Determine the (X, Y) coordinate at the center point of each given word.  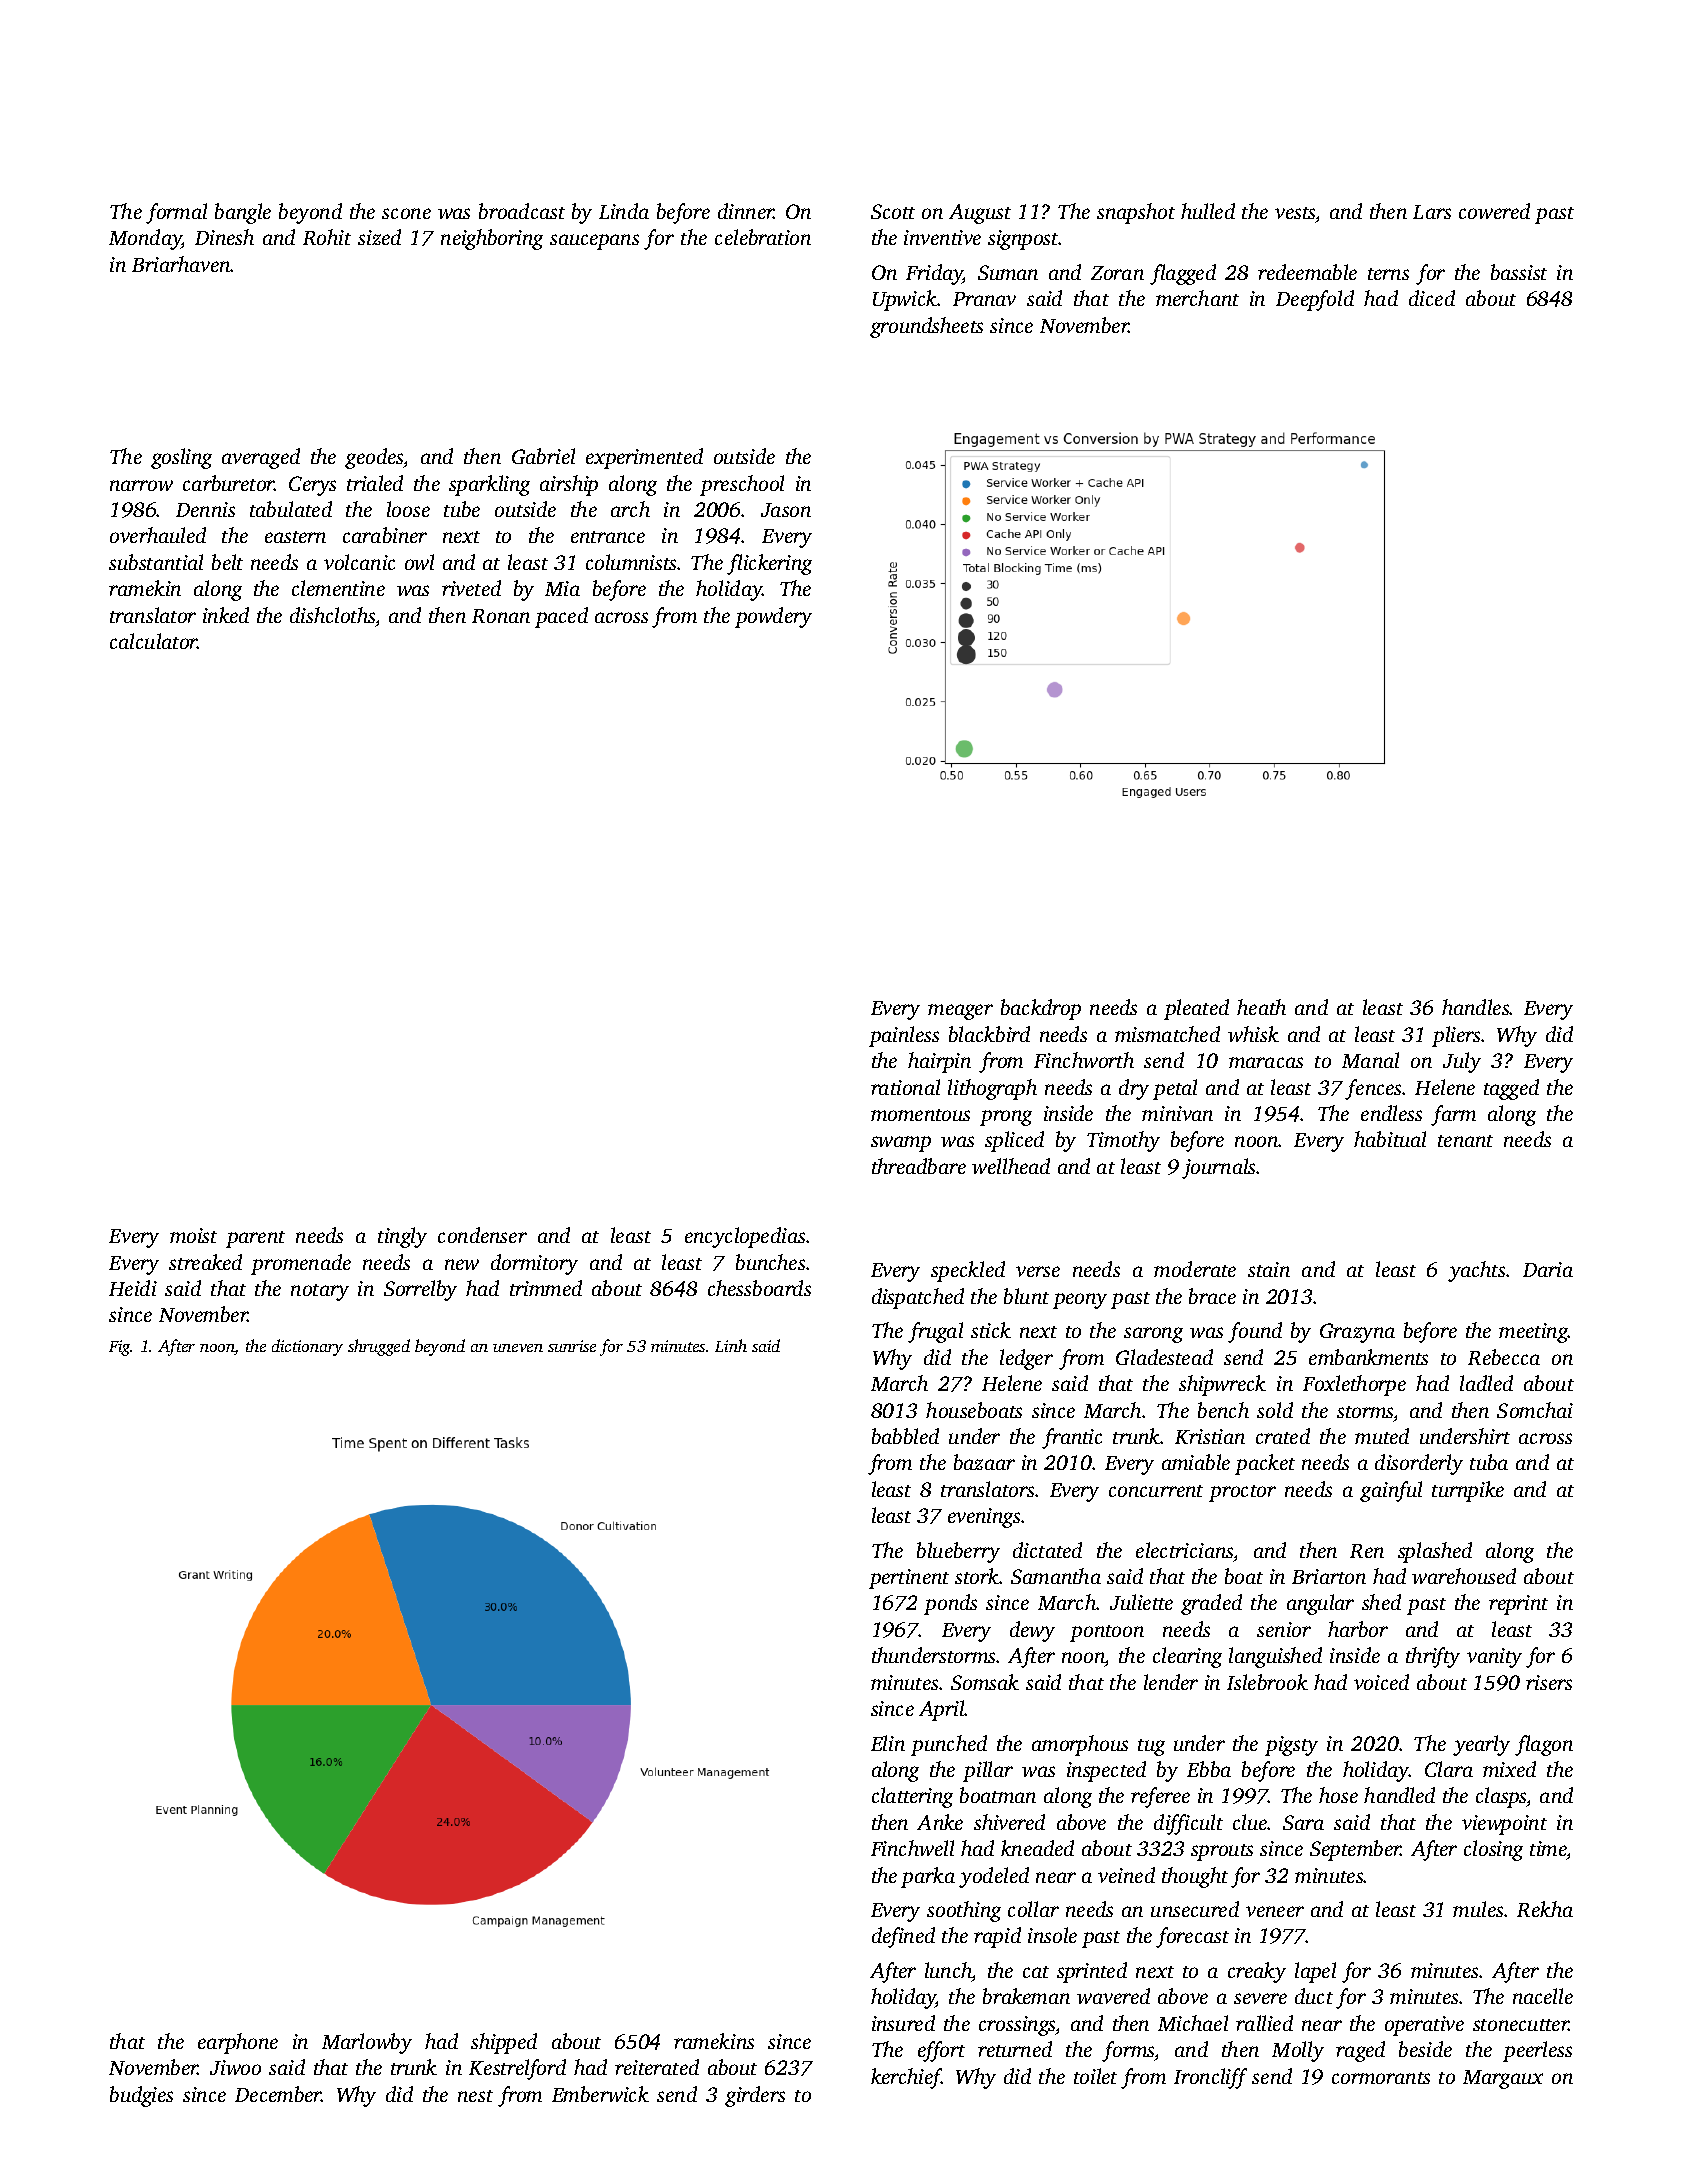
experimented (644, 458)
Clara (1449, 1769)
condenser (482, 1235)
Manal (1370, 1060)
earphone (238, 2043)
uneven (518, 1348)
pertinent (909, 1579)
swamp (901, 1144)
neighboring (492, 239)
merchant (1197, 298)
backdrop (1041, 1009)
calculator (154, 641)
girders (755, 2096)
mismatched (1167, 1034)
